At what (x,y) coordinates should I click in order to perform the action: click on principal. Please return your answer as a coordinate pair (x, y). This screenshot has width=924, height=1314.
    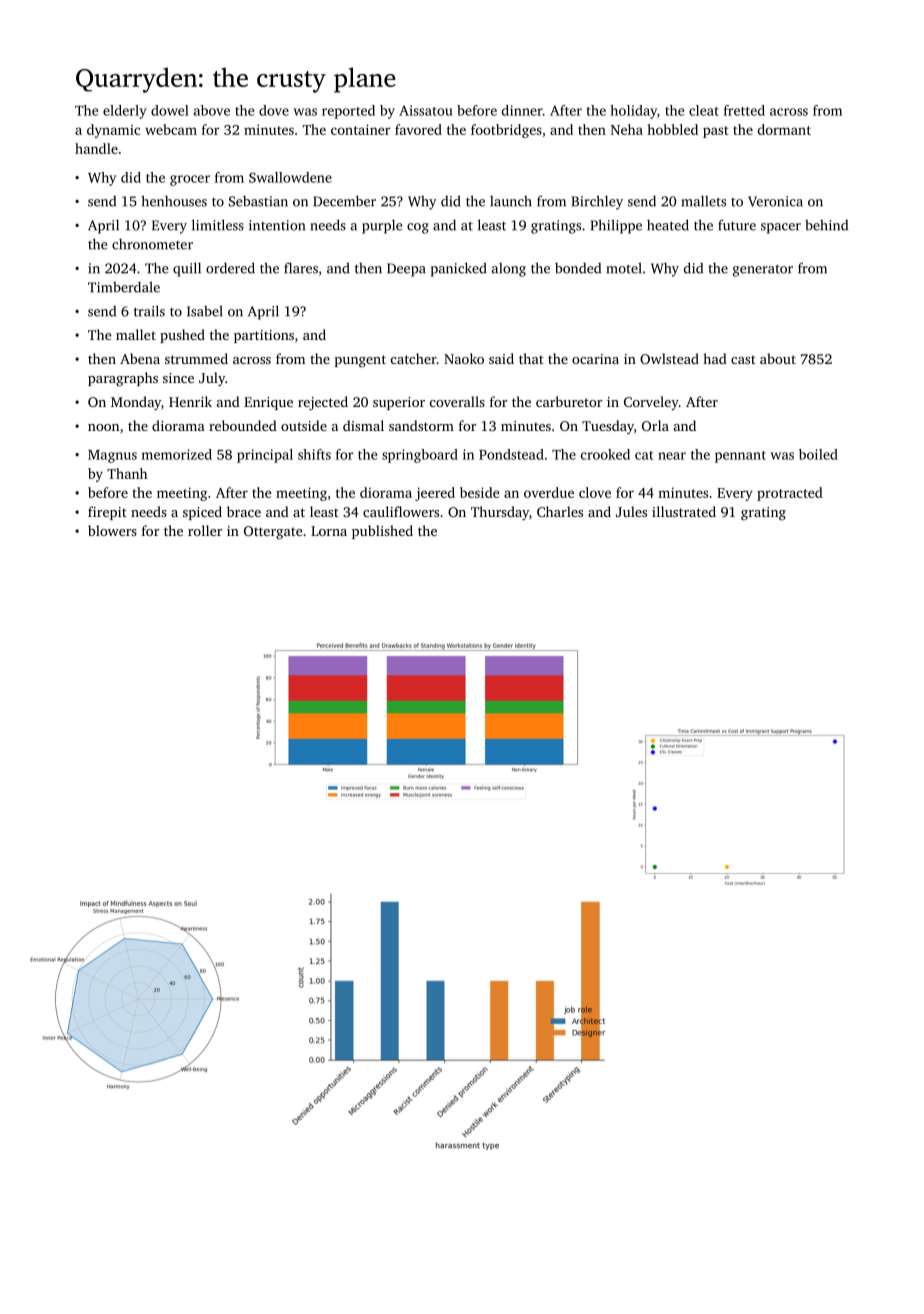
    Looking at the image, I should click on (265, 456).
